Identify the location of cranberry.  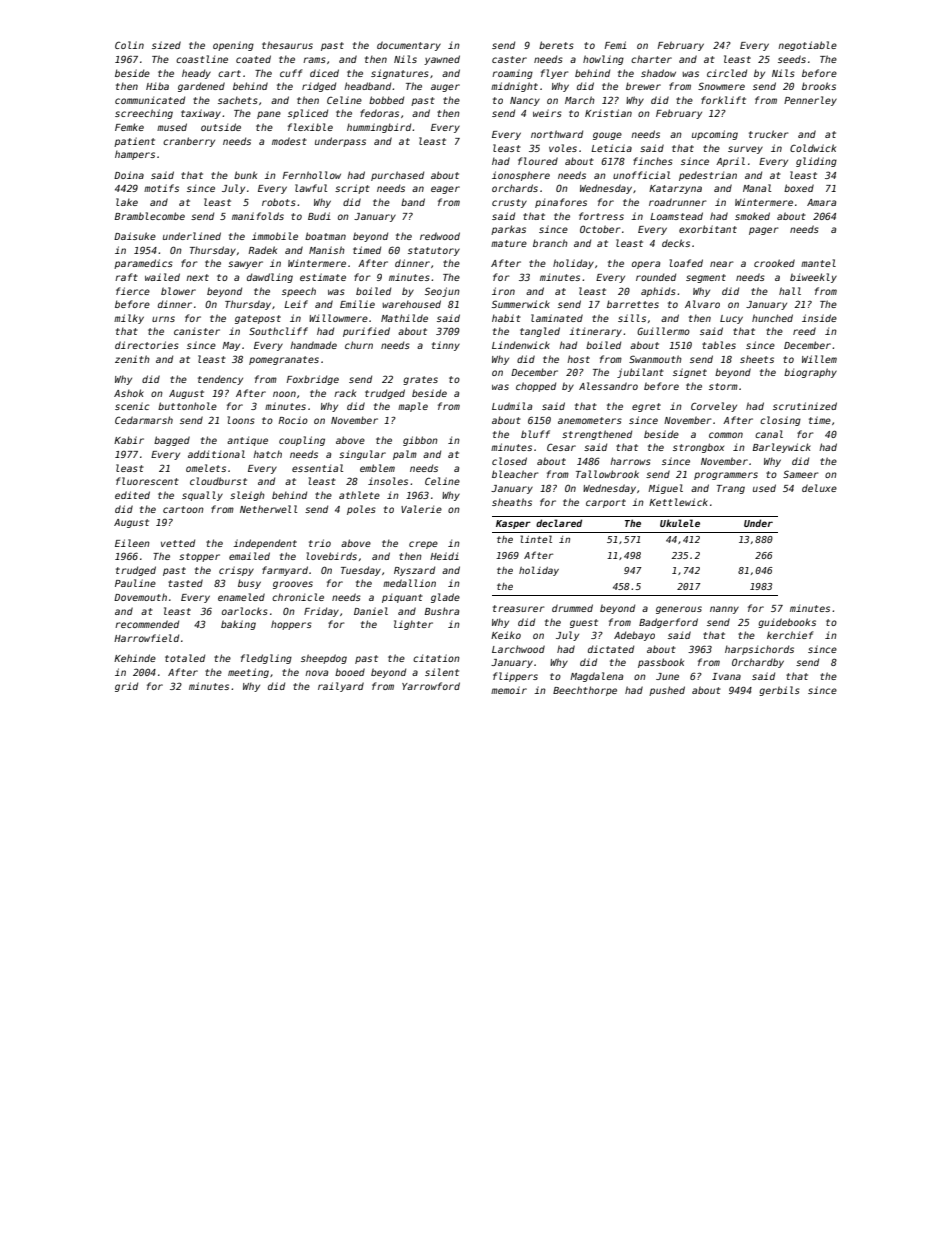
(189, 142).
